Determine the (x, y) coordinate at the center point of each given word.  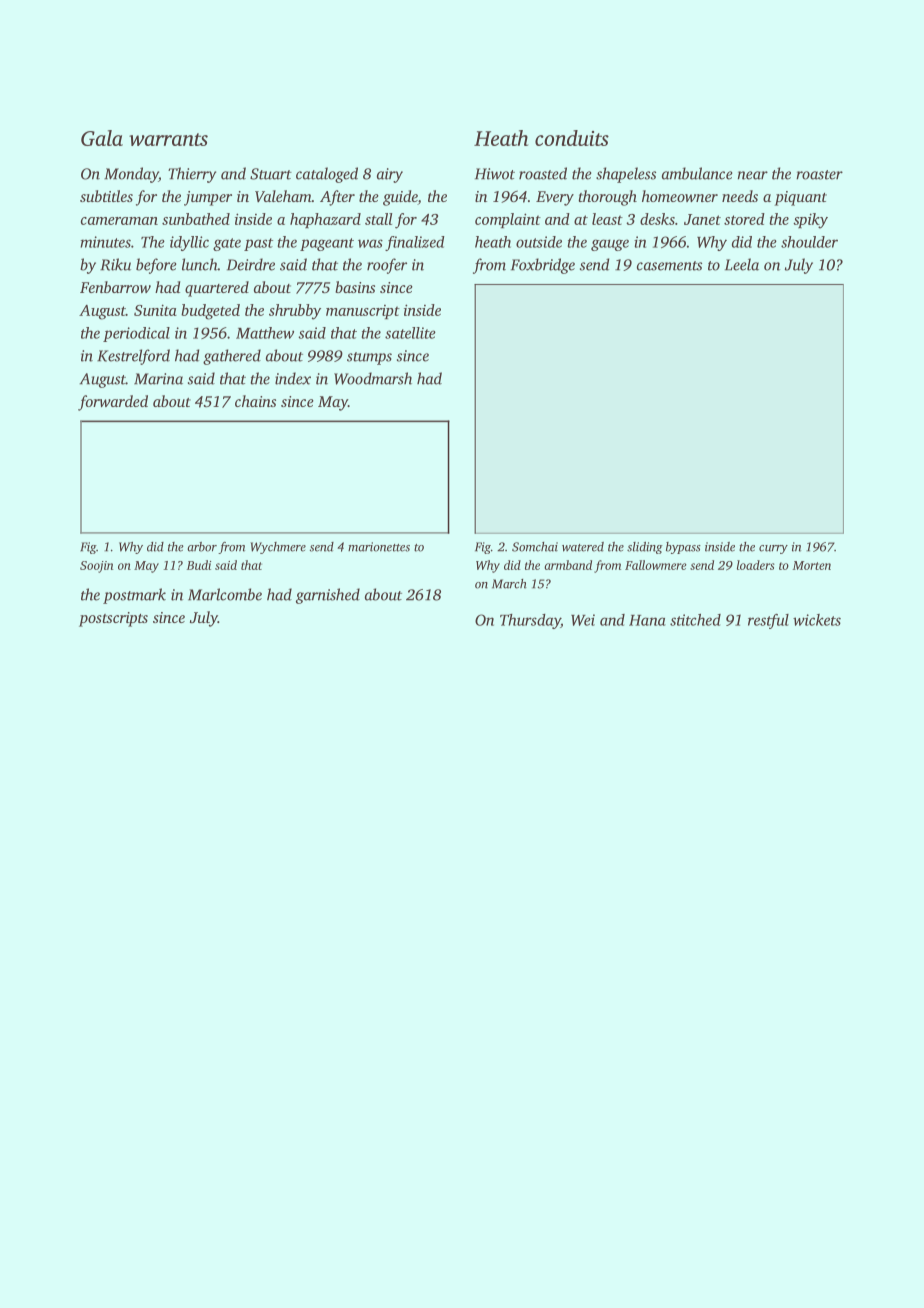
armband (568, 565)
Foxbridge (543, 266)
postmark (134, 596)
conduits (572, 138)
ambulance (697, 173)
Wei (583, 620)
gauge (610, 245)
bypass (683, 548)
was (370, 243)
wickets (817, 620)
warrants (168, 139)
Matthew (265, 333)
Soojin (97, 567)
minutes (105, 242)
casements (669, 266)
